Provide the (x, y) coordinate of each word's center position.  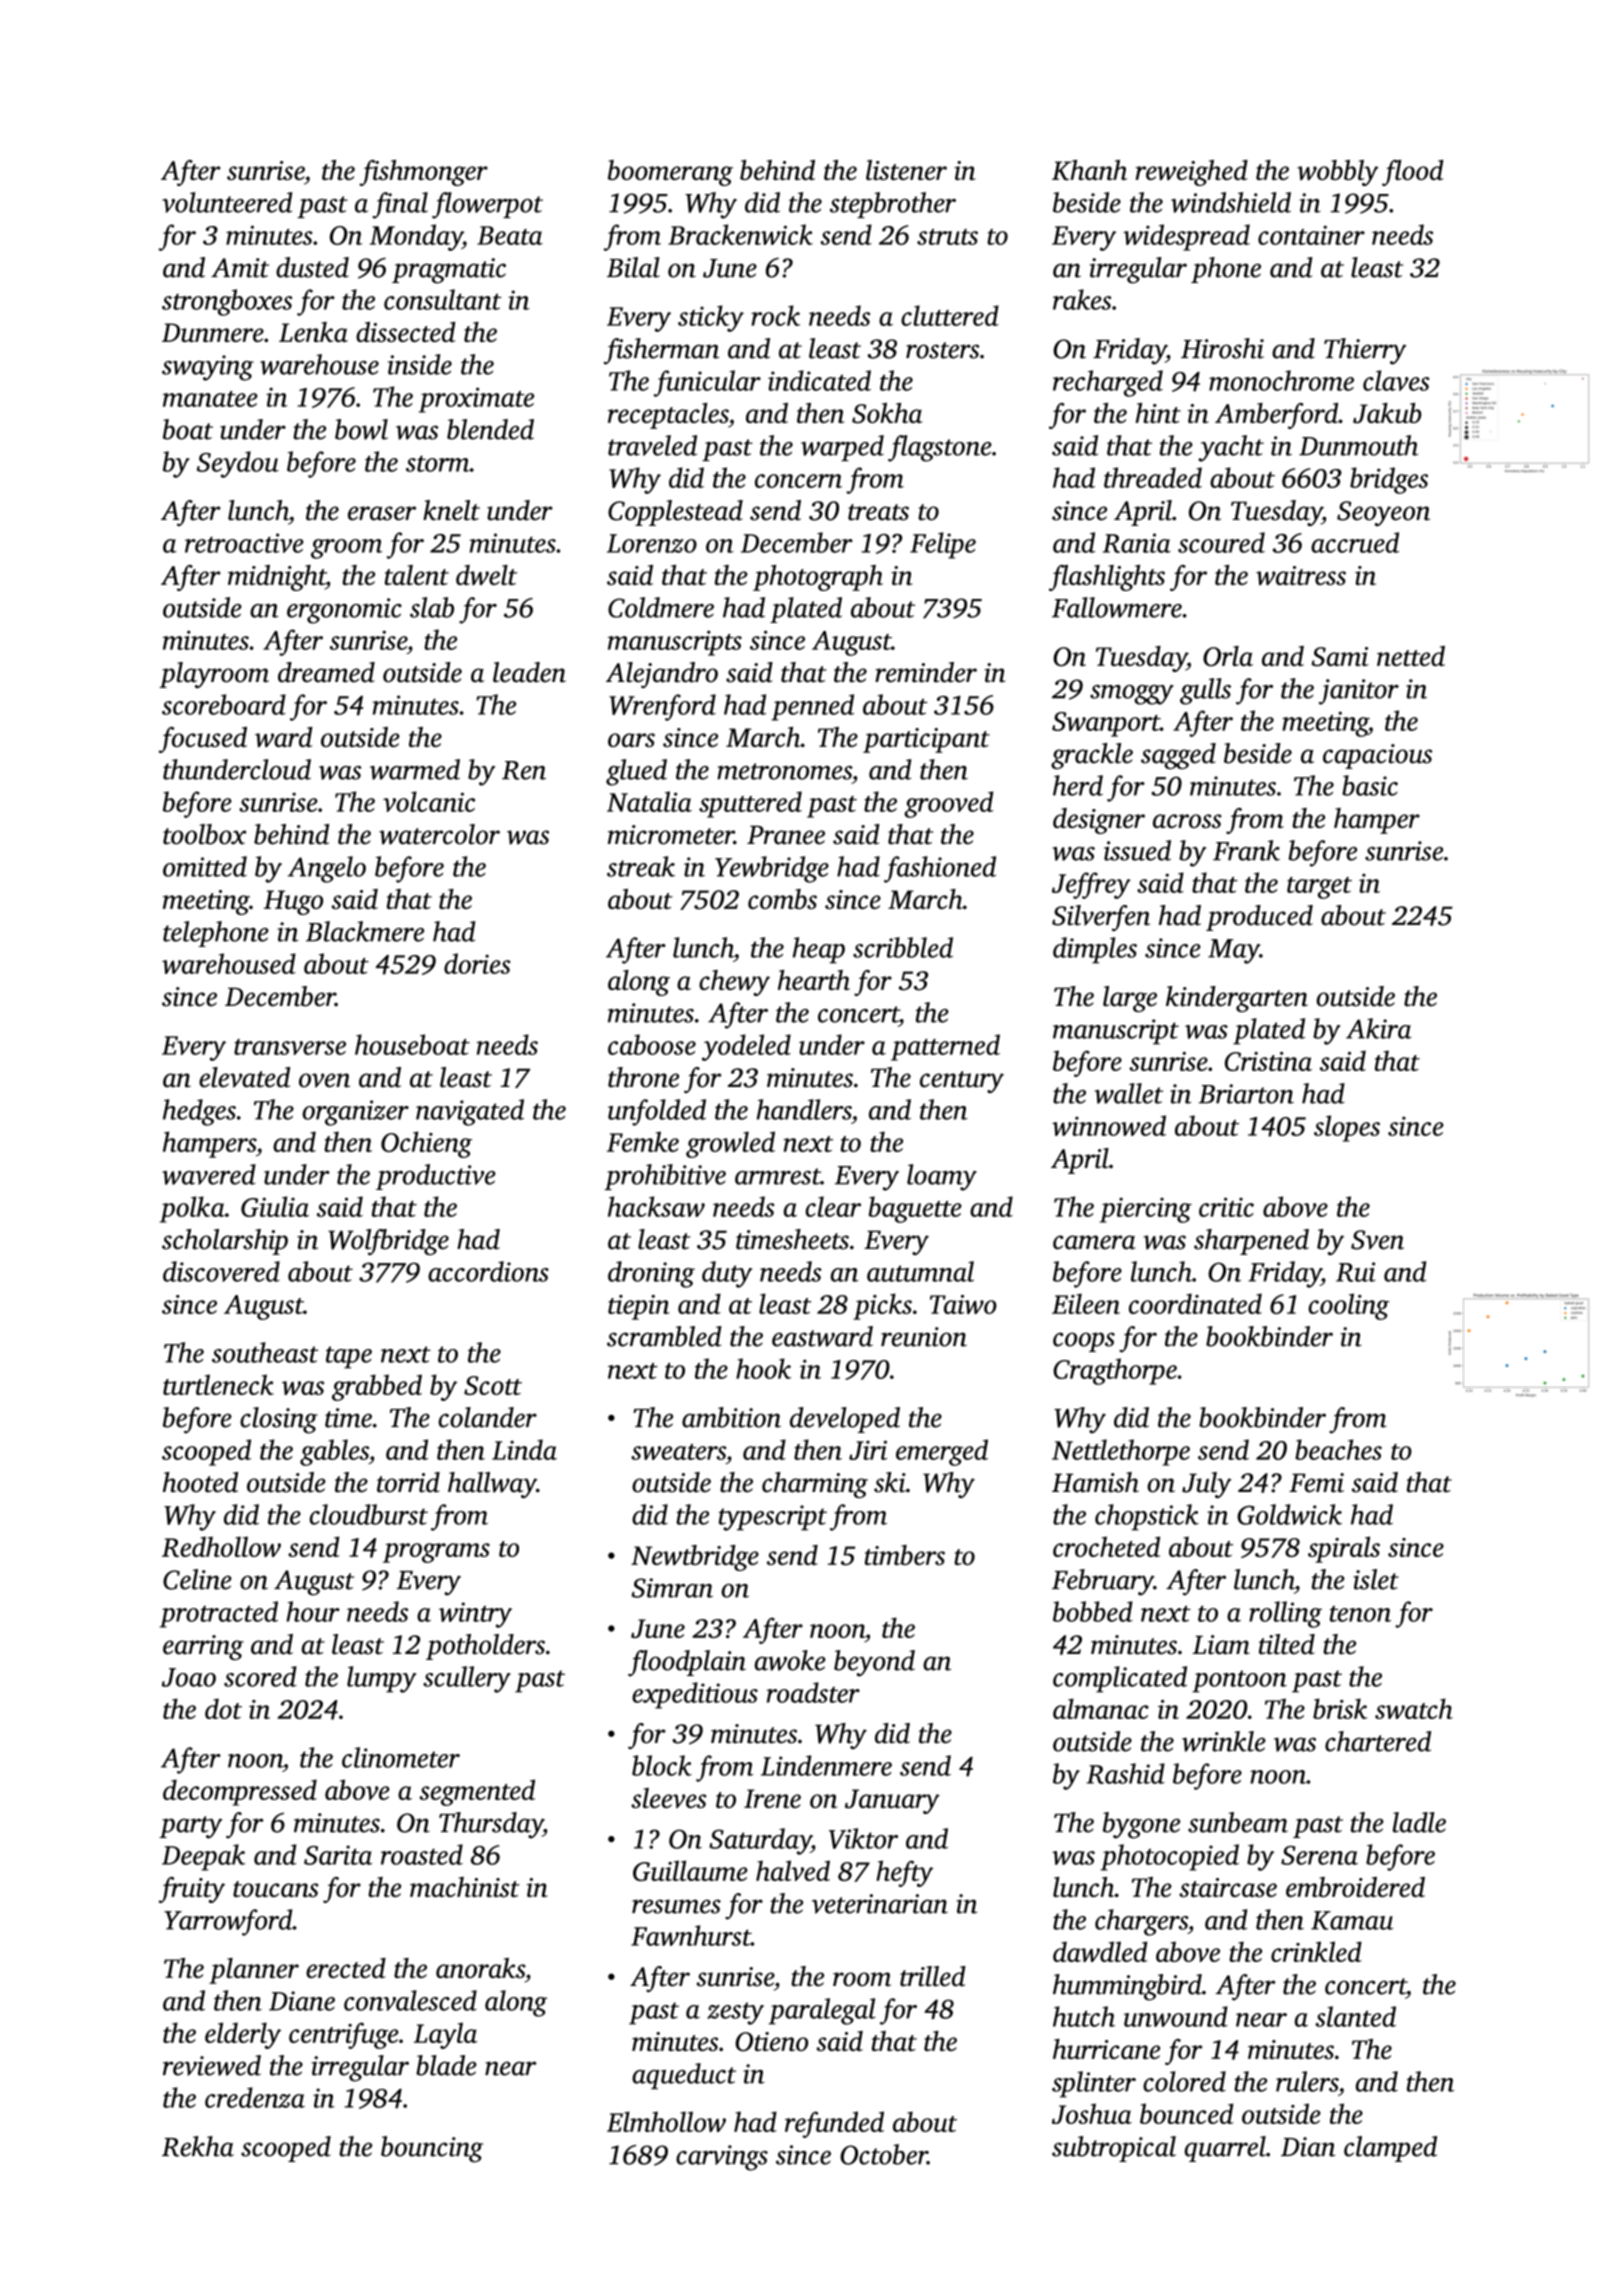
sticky (711, 318)
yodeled (746, 1047)
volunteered (227, 202)
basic (1370, 785)
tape (349, 1357)
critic (1226, 1207)
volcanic (429, 801)
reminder (926, 672)
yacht (1231, 448)
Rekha (198, 2146)
